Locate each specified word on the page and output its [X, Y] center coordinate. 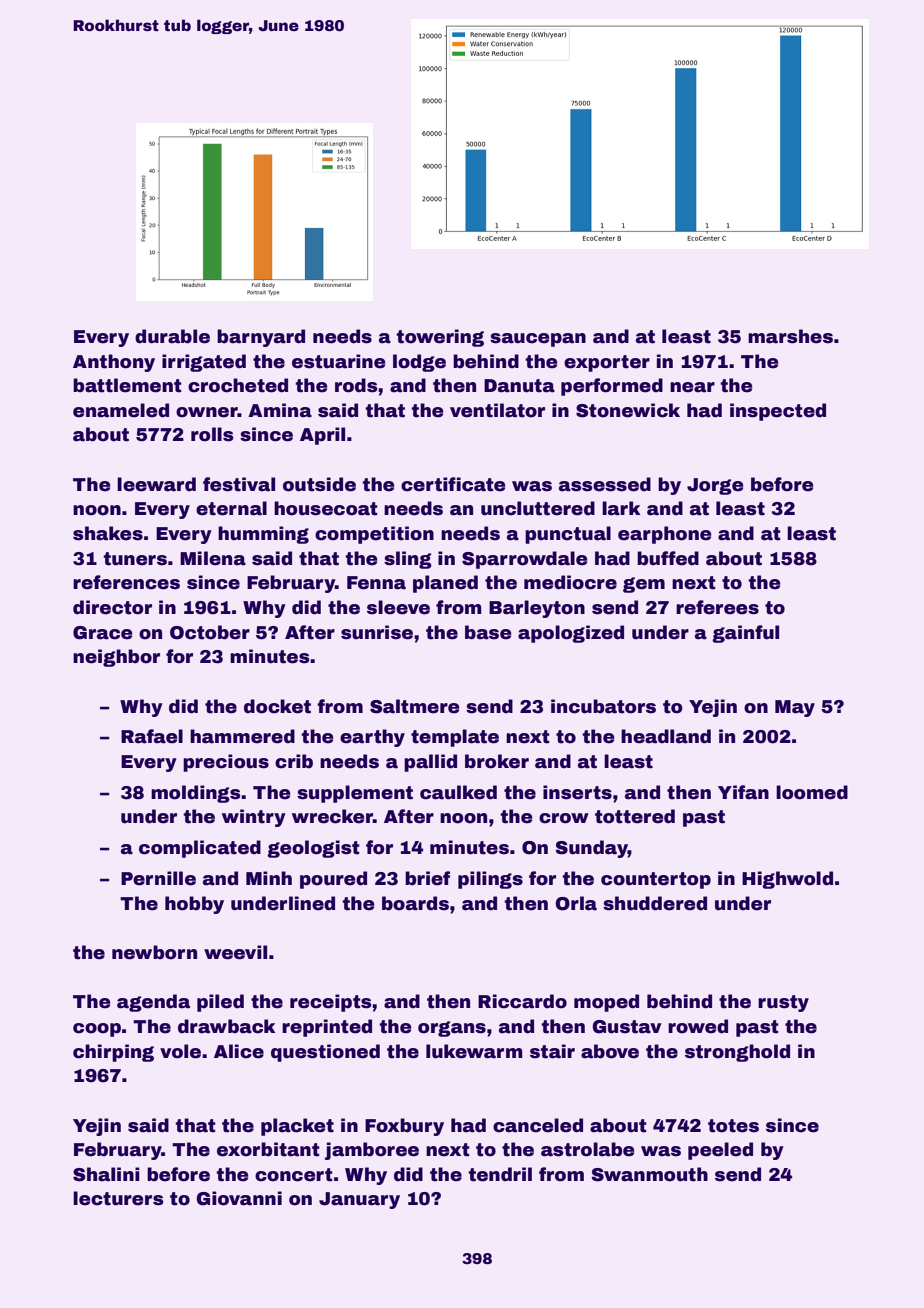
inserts [577, 792]
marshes [790, 336]
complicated [200, 849]
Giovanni [239, 1198]
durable [172, 336]
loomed [812, 792]
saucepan [538, 340]
